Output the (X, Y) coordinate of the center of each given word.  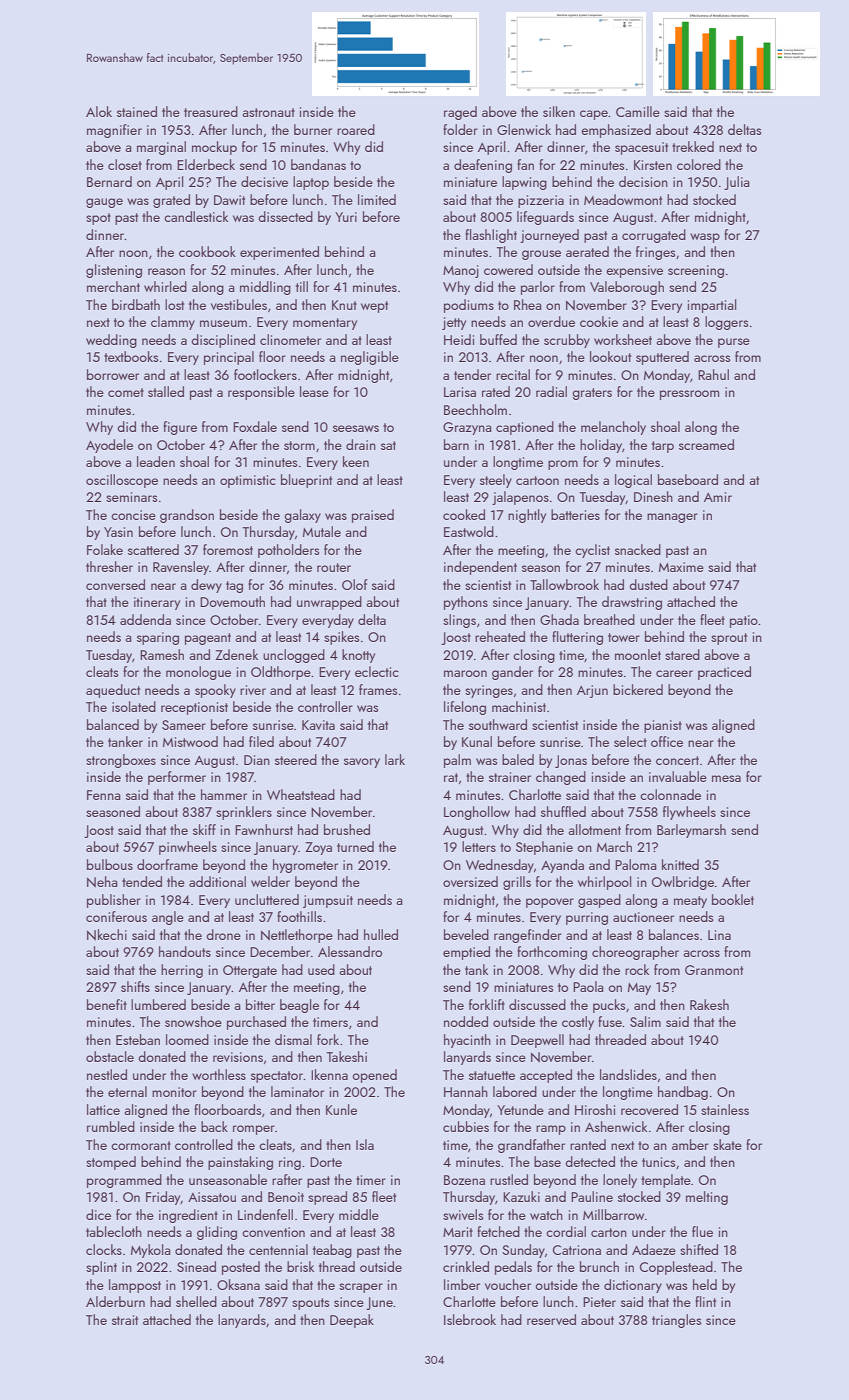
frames (378, 689)
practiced (724, 673)
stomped (111, 1163)
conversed (115, 584)
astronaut (268, 112)
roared (356, 129)
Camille (638, 111)
